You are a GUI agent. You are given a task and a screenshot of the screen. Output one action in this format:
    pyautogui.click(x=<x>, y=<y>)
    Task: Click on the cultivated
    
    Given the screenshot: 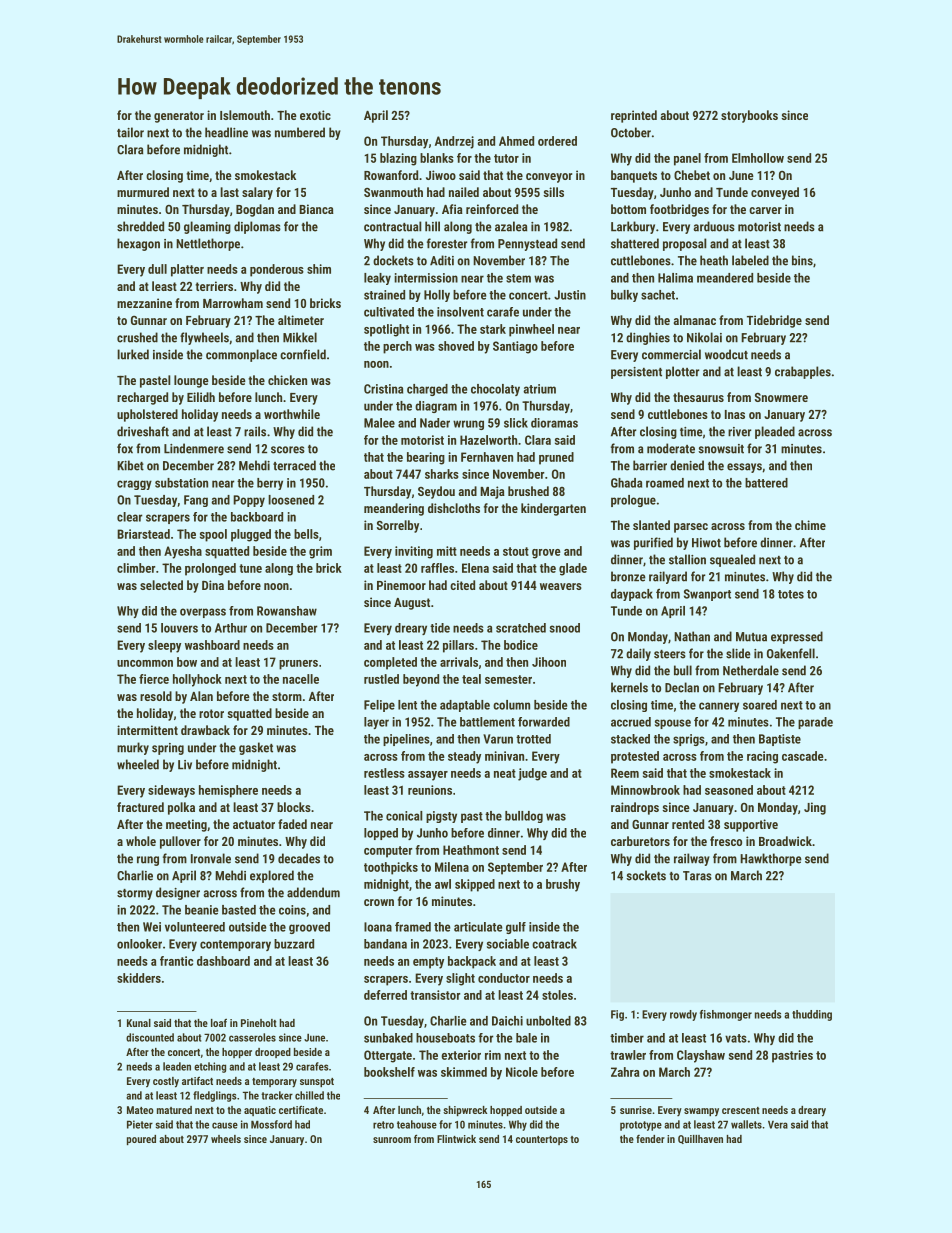 What is the action you would take?
    pyautogui.click(x=389, y=312)
